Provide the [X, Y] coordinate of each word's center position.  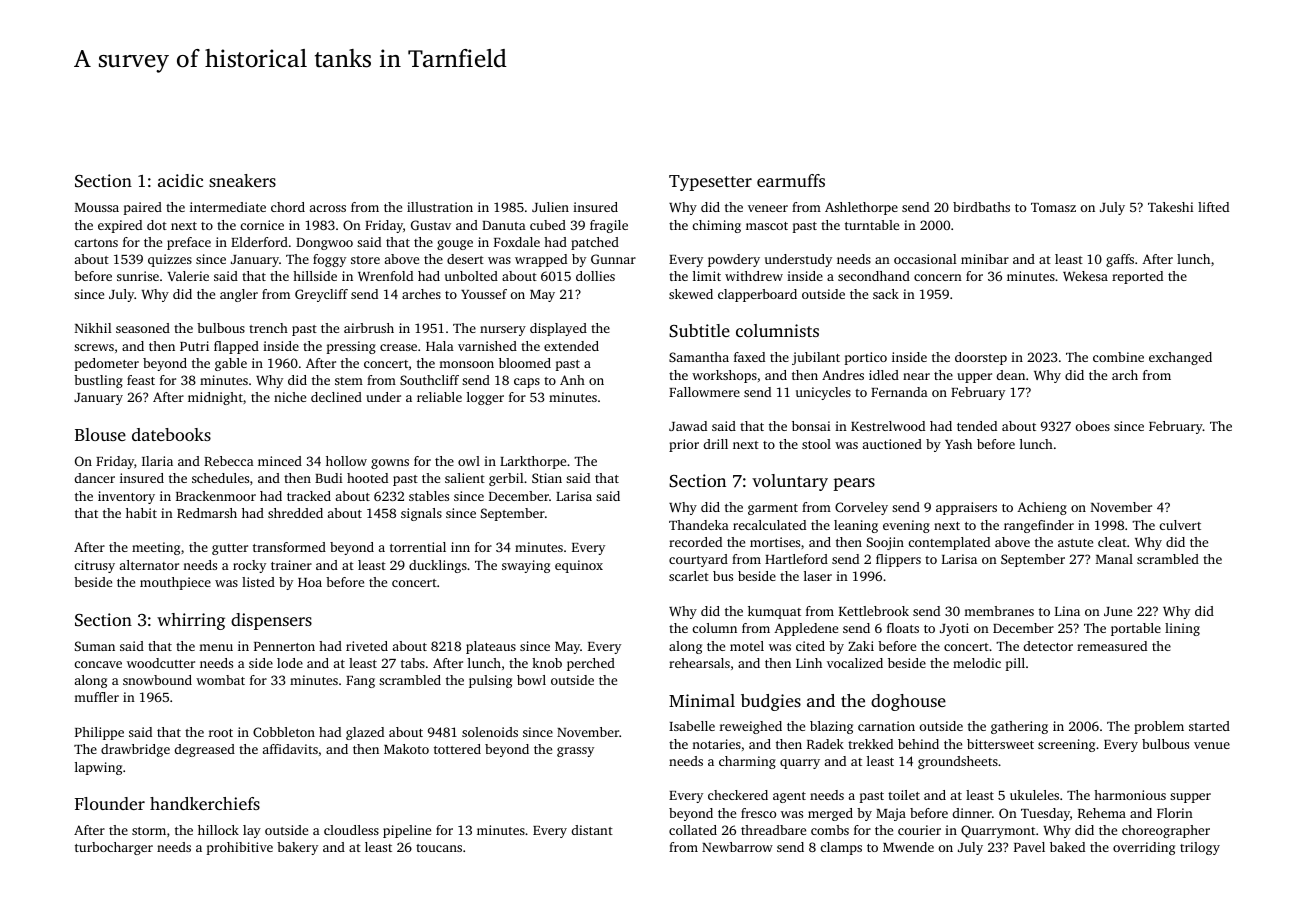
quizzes [170, 260]
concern [938, 277]
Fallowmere [704, 392]
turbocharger [114, 848]
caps [527, 383]
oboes [1092, 426]
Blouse [100, 434]
